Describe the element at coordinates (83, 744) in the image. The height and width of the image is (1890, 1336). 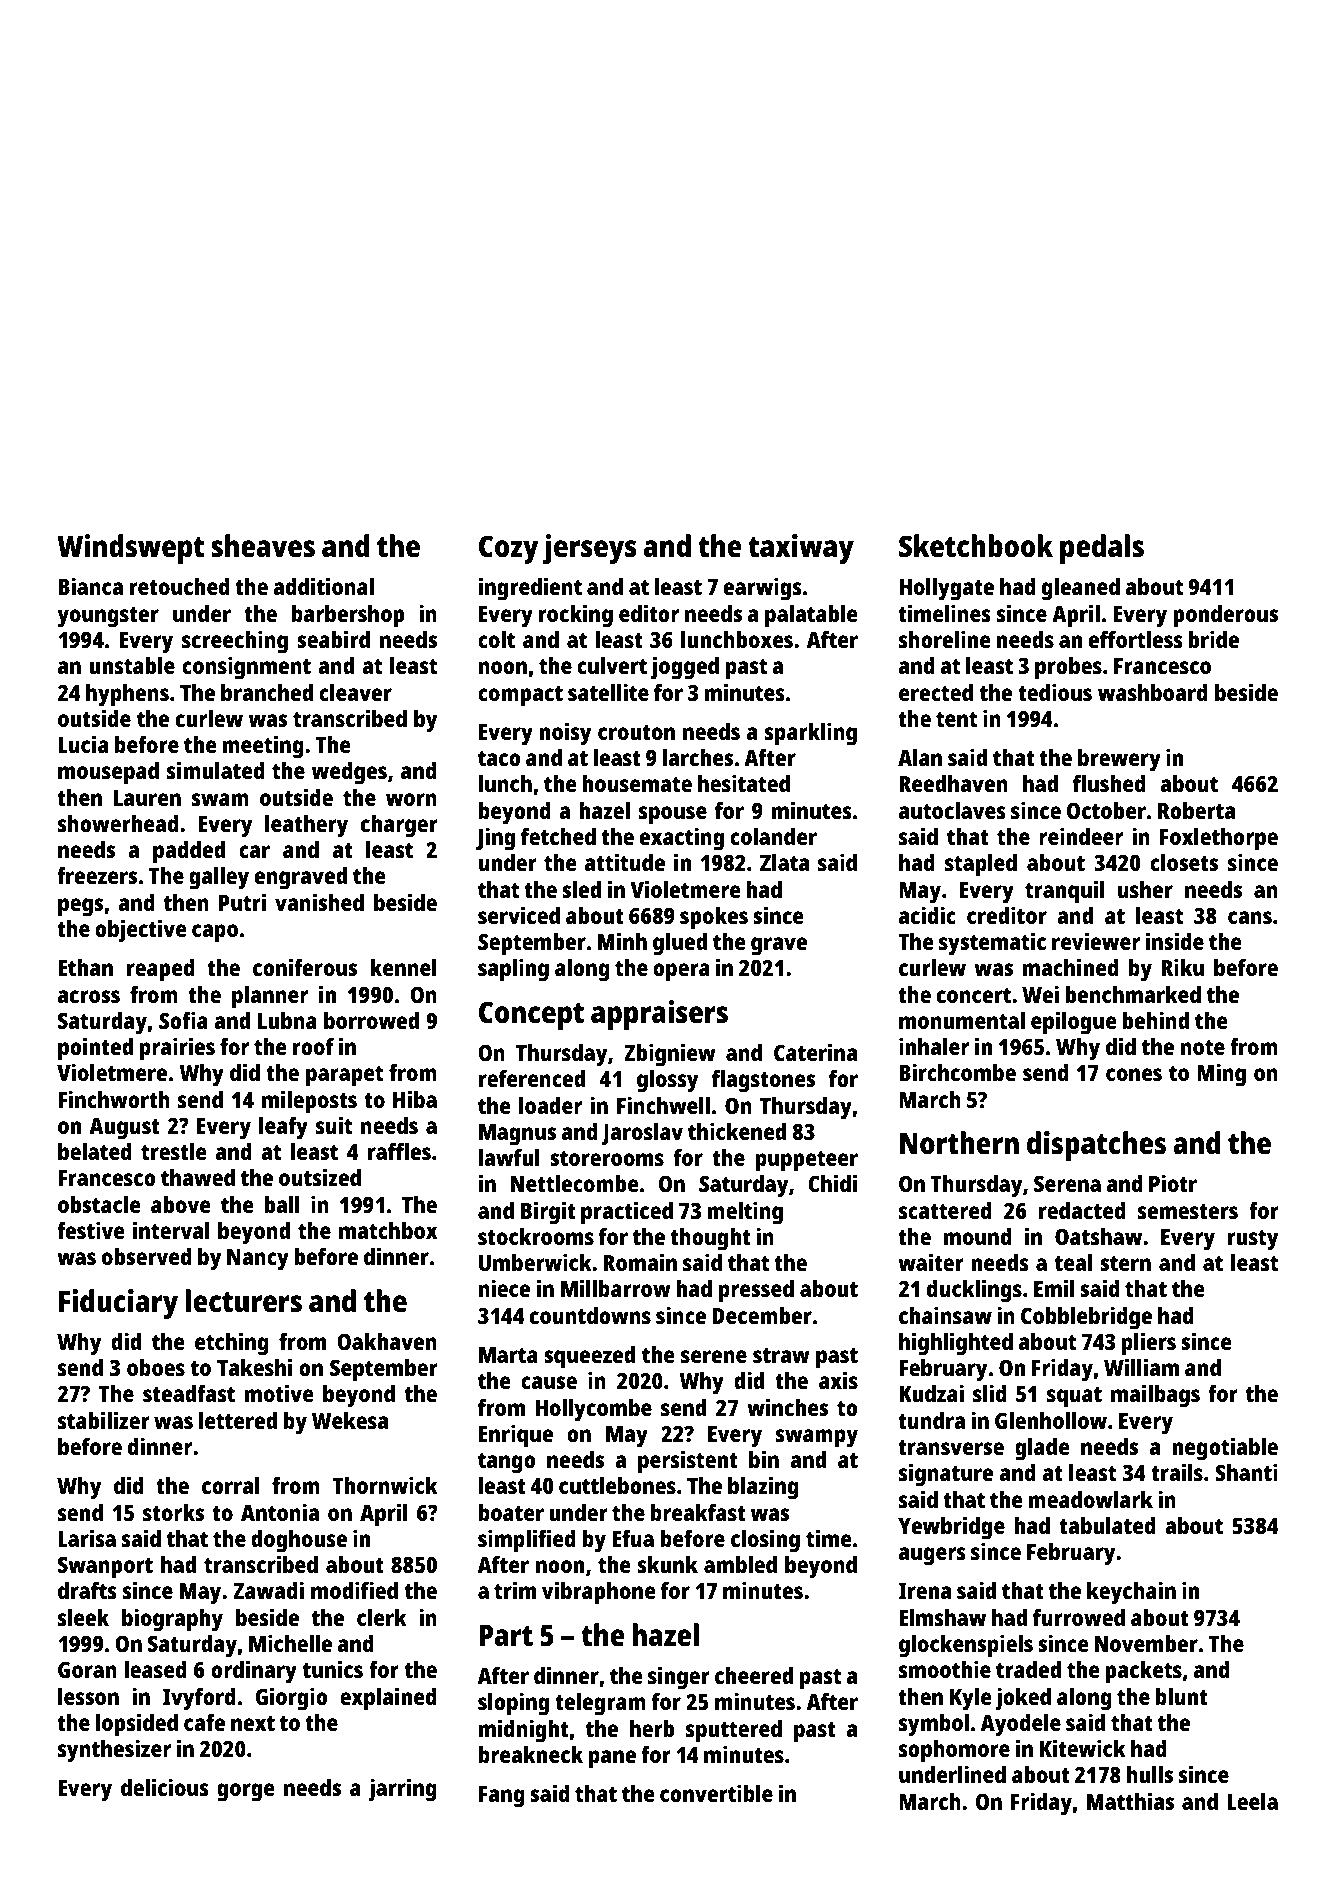
I see `Lucia` at that location.
